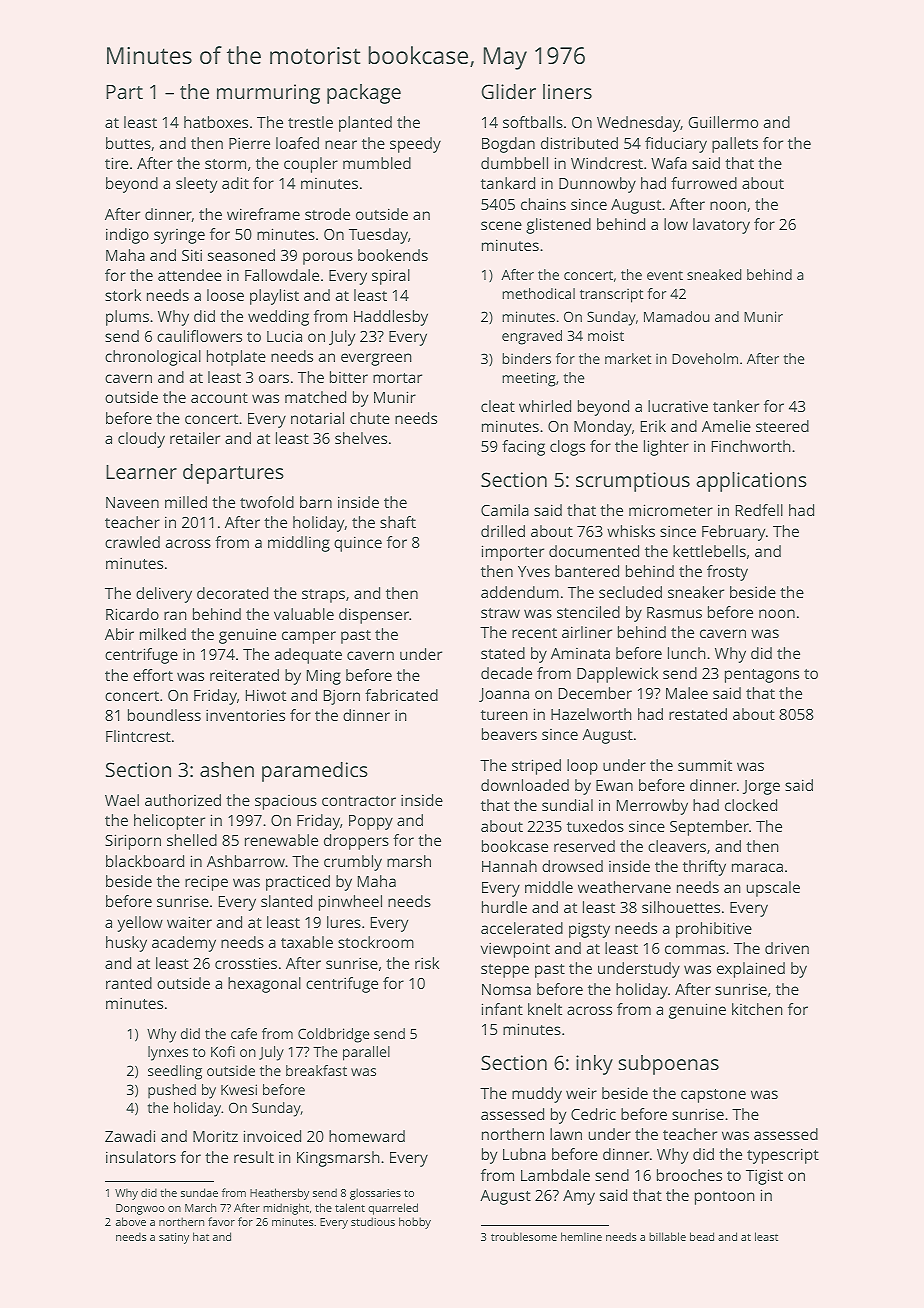  I want to click on Poppy, so click(371, 822).
